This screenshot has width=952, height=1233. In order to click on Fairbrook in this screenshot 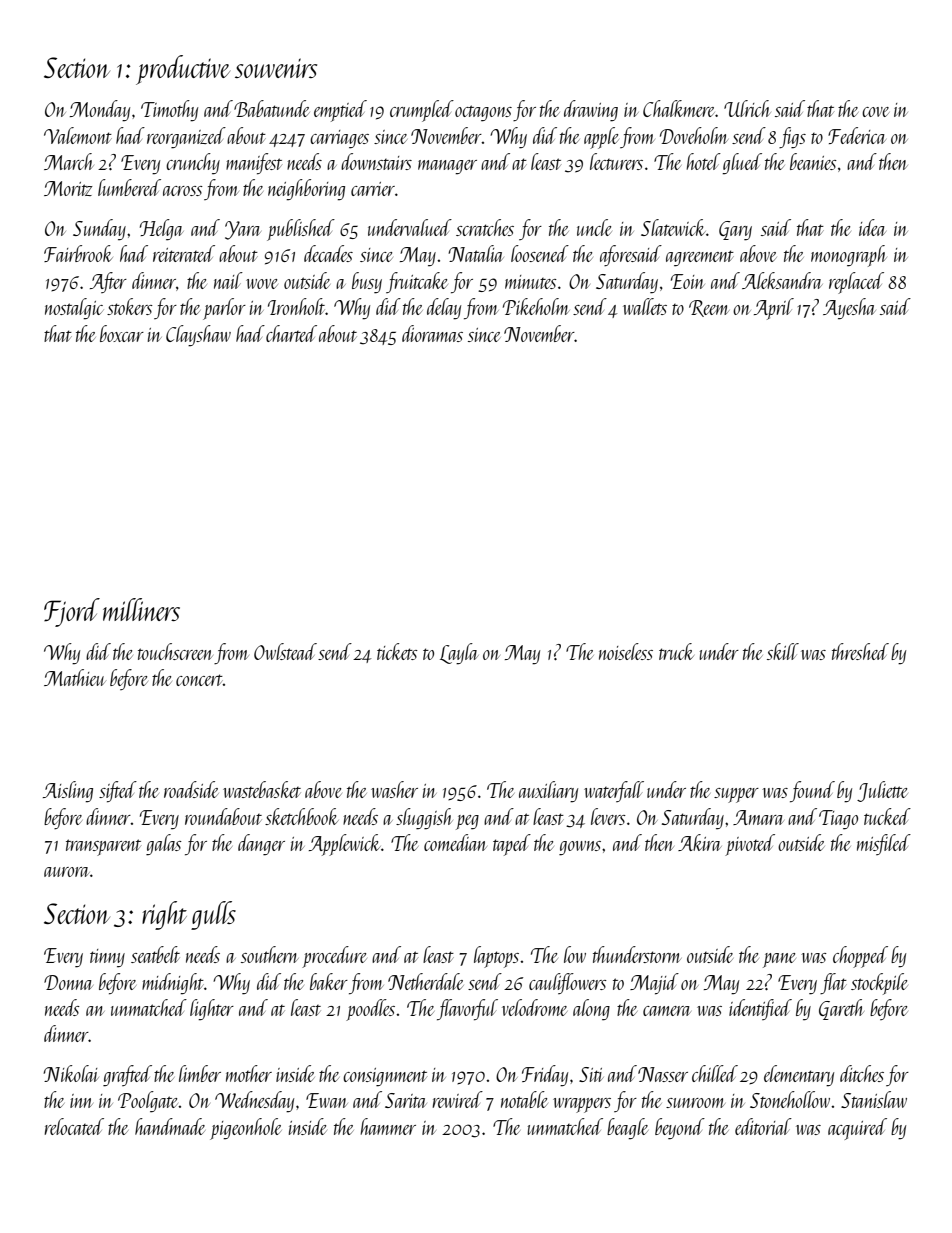, I will do `click(78, 253)`.
